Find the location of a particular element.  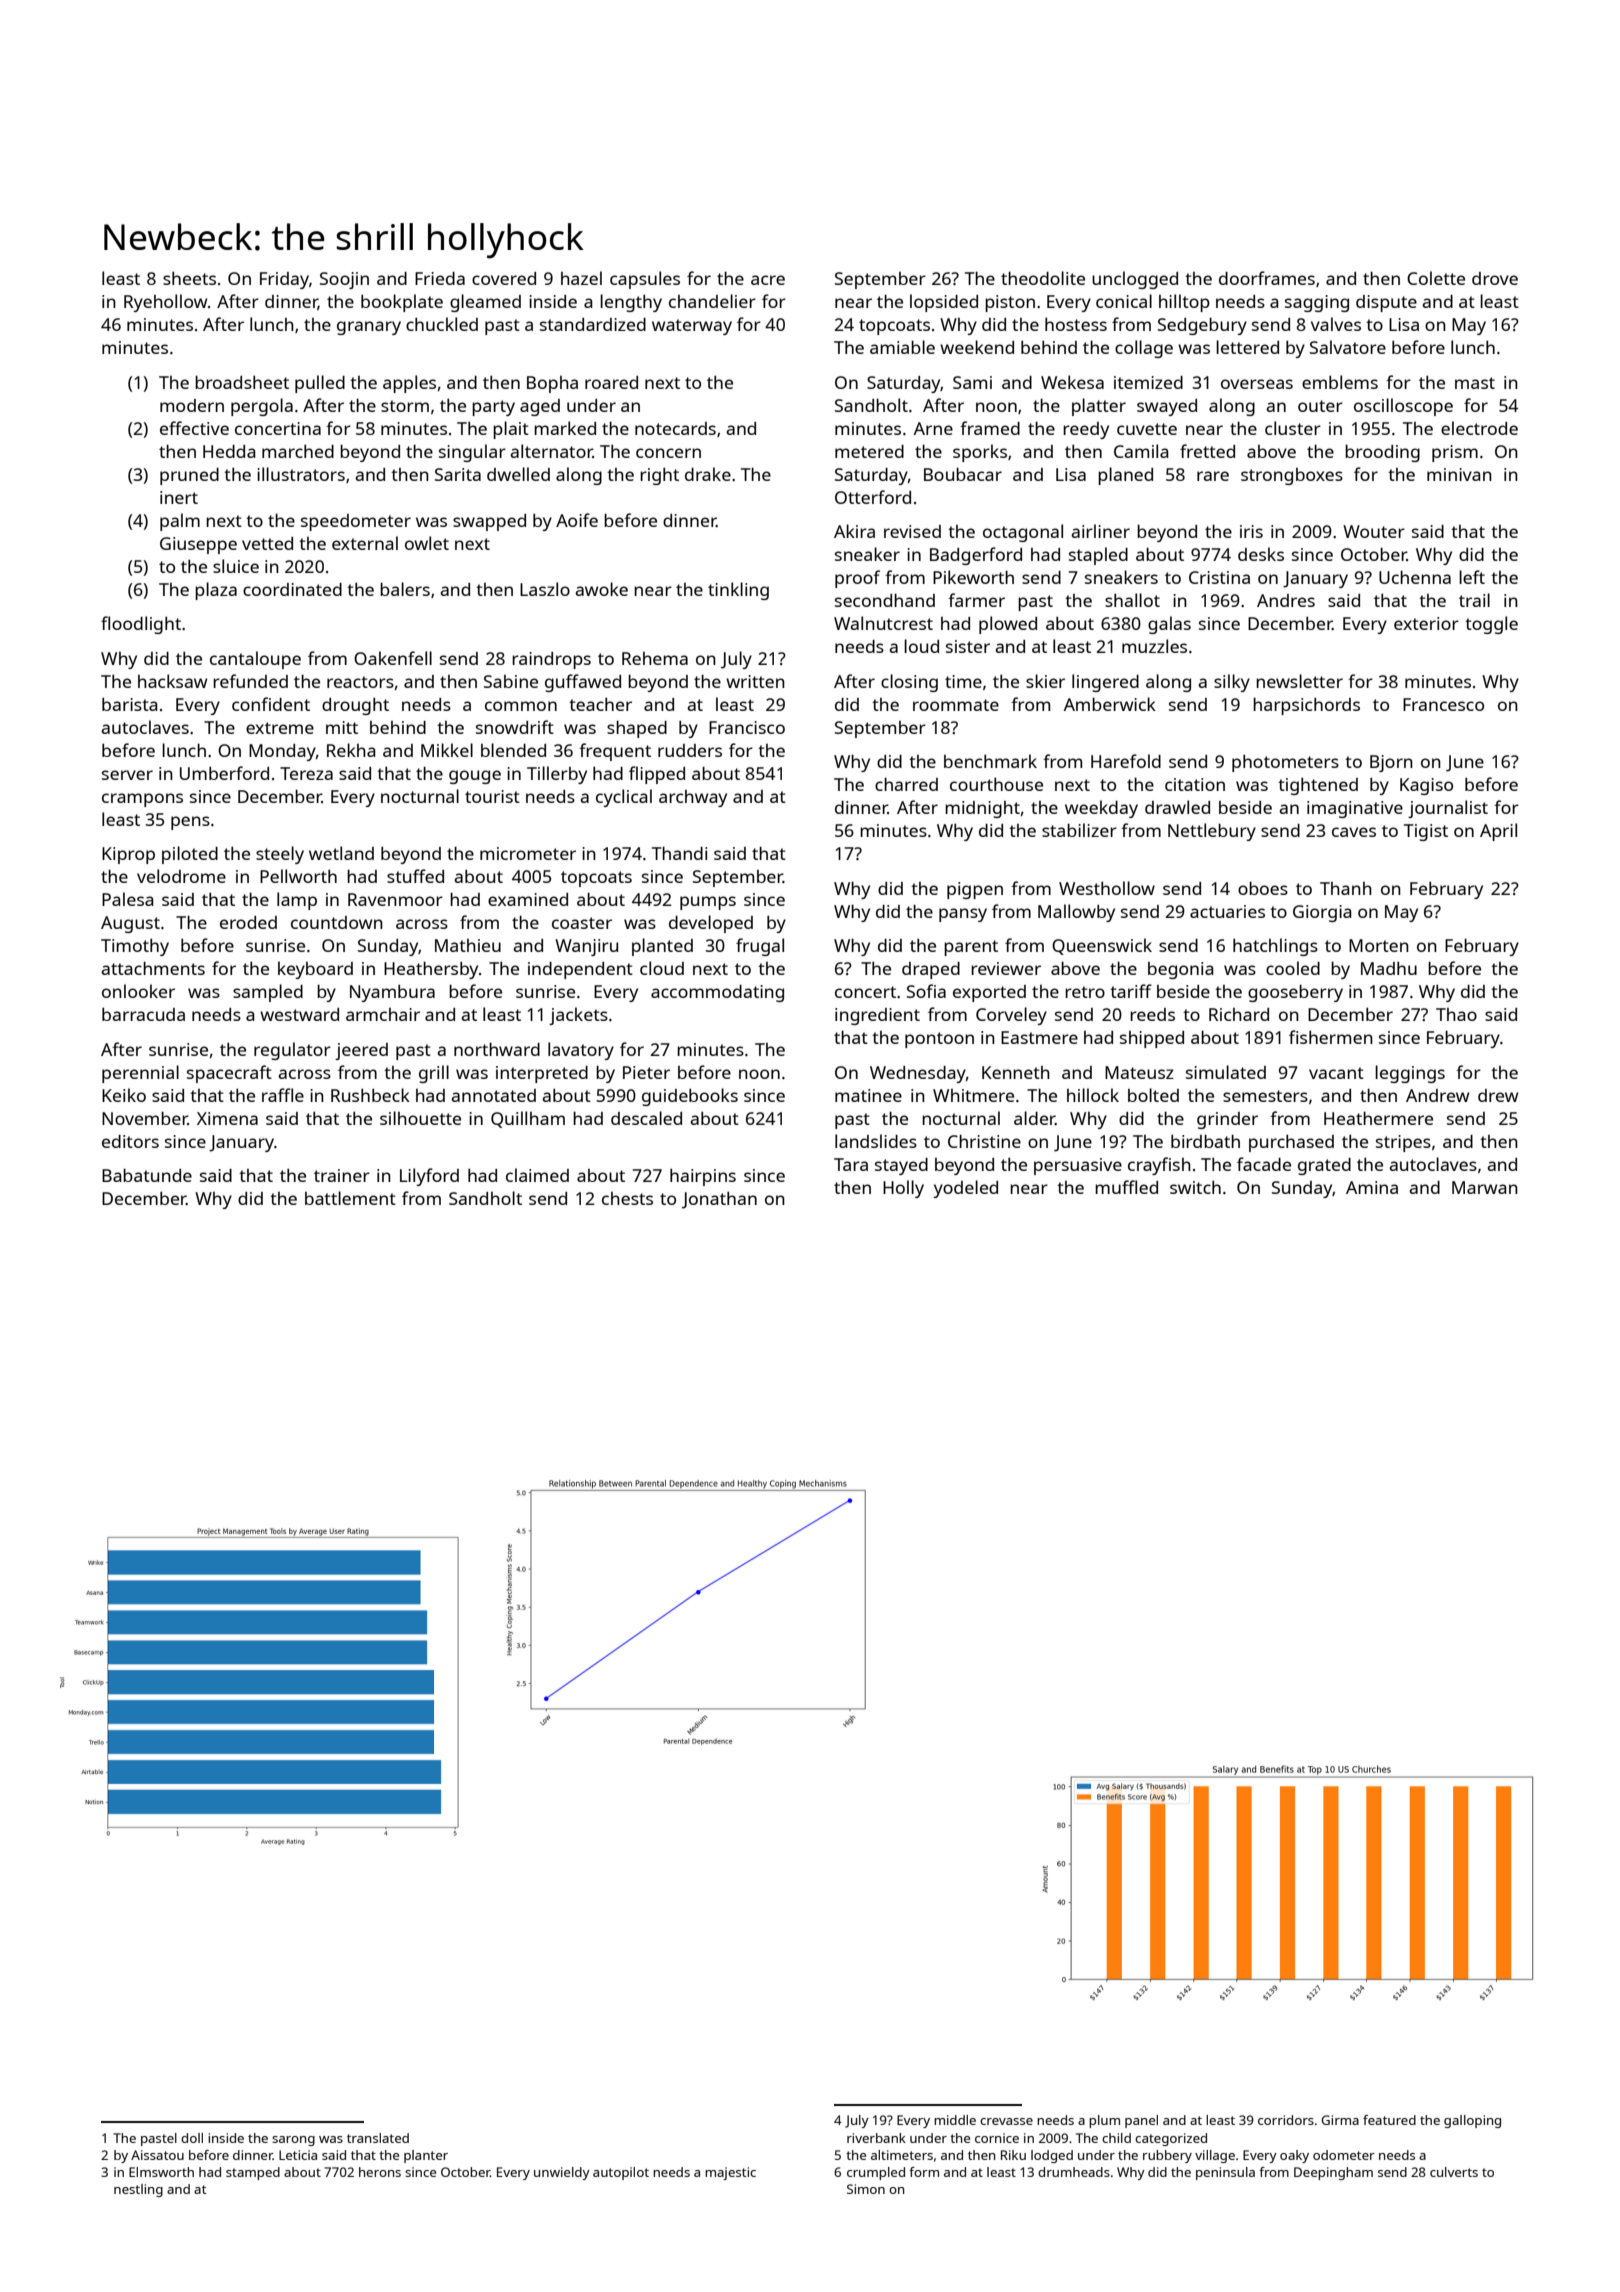

onlooker is located at coordinates (138, 991).
